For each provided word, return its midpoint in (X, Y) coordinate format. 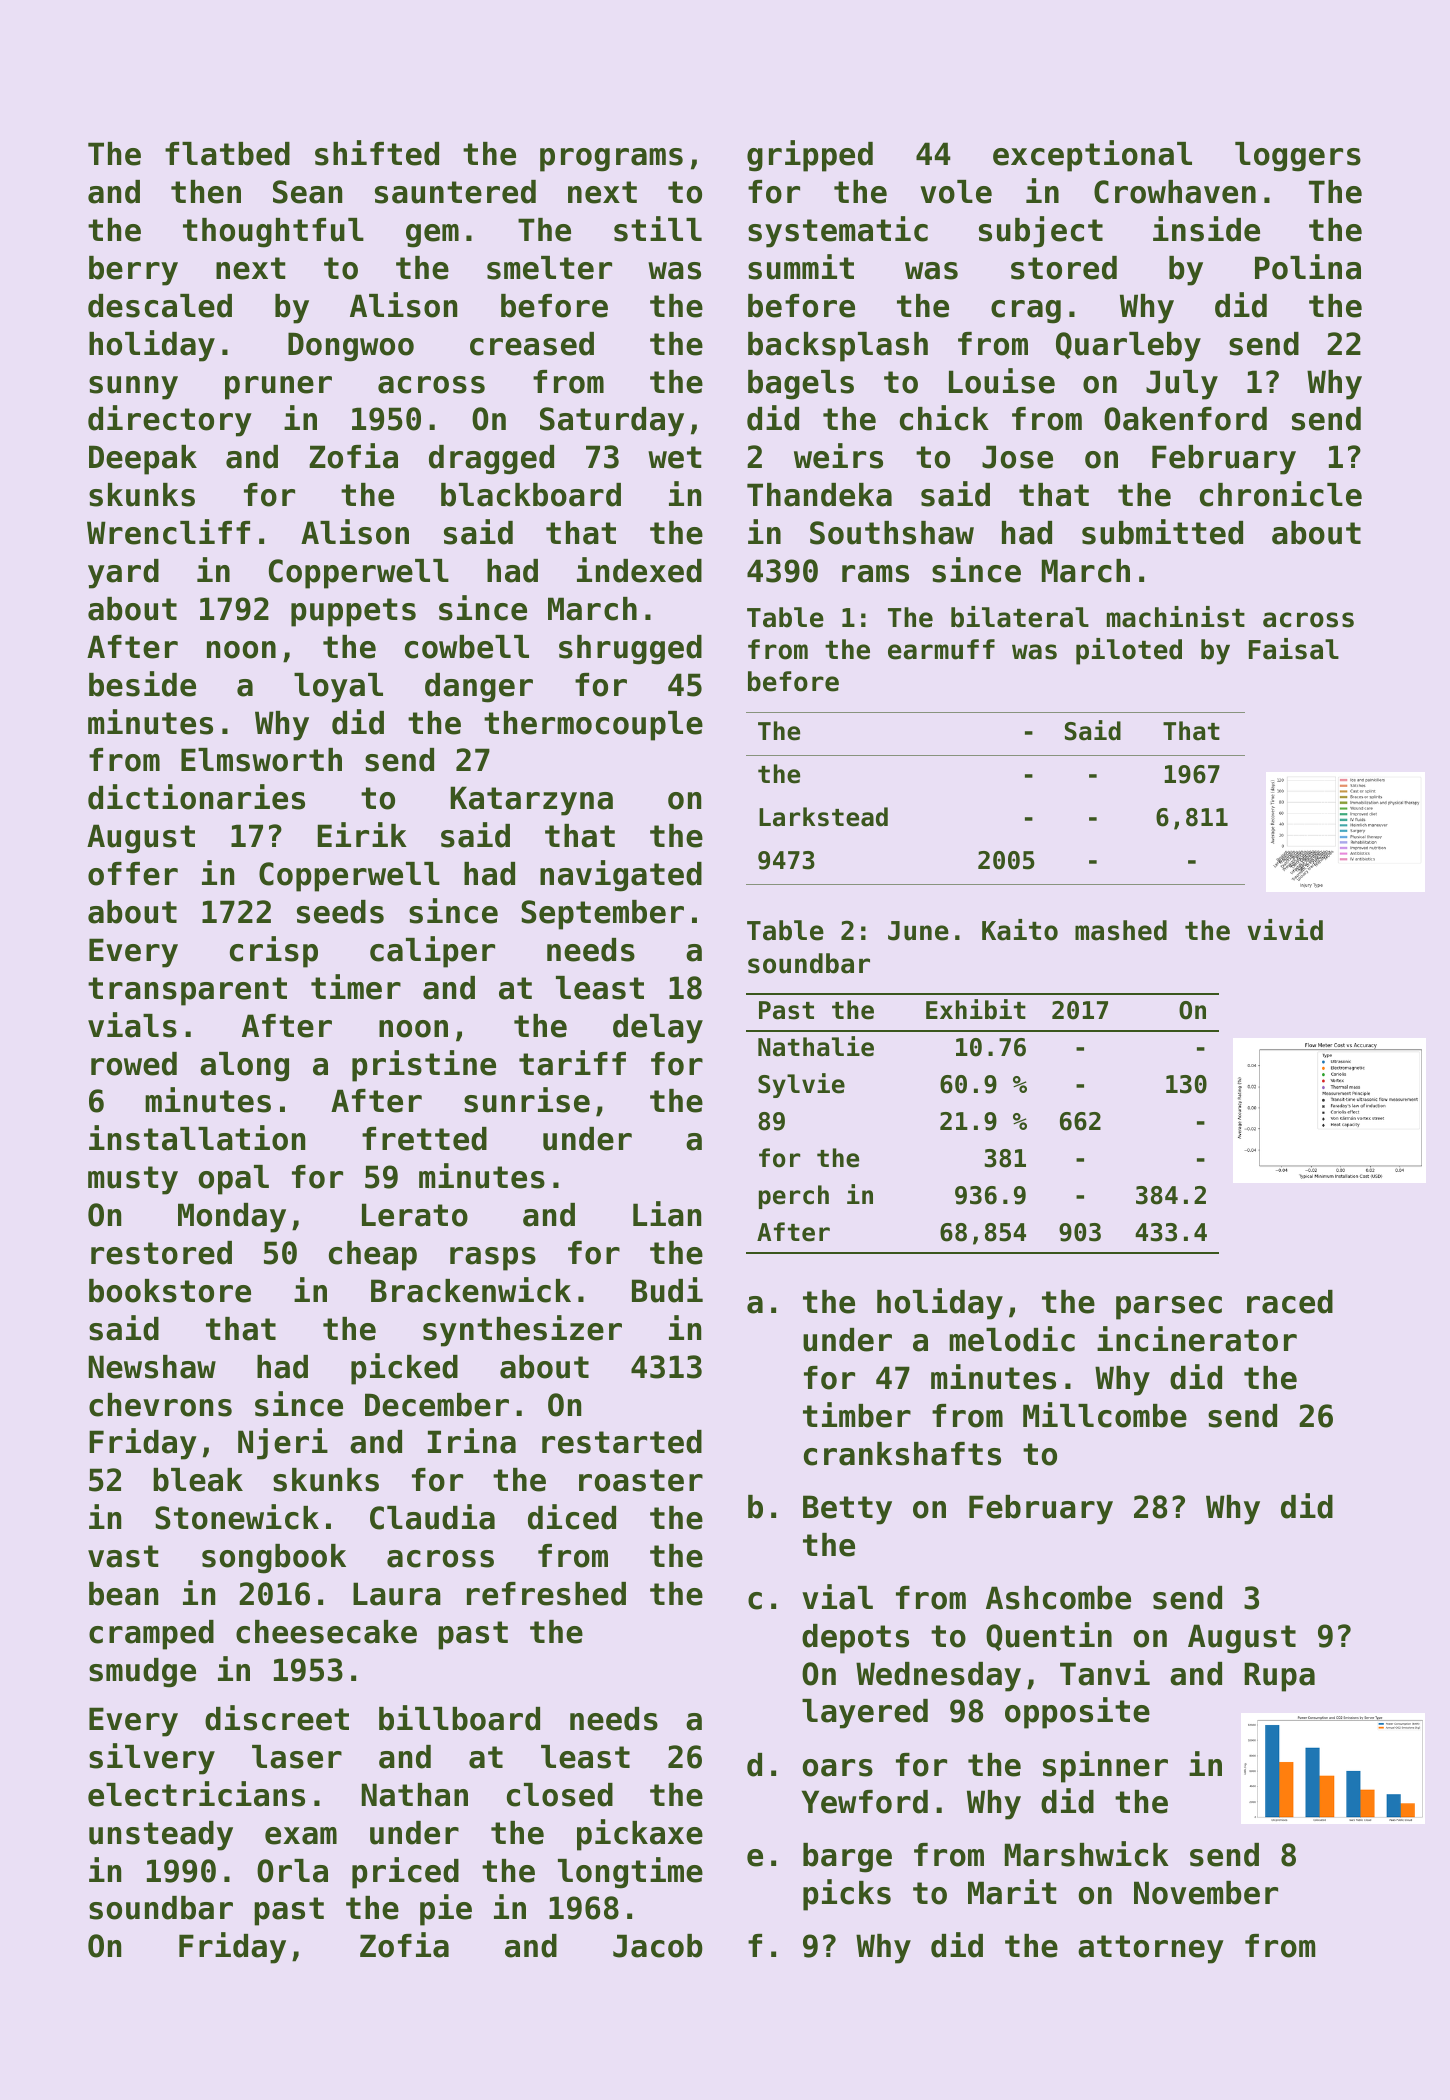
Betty (847, 1510)
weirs (838, 456)
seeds (340, 912)
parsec (1169, 1308)
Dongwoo (351, 347)
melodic (1012, 1339)
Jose (1017, 457)
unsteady (161, 1836)
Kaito (1020, 930)
